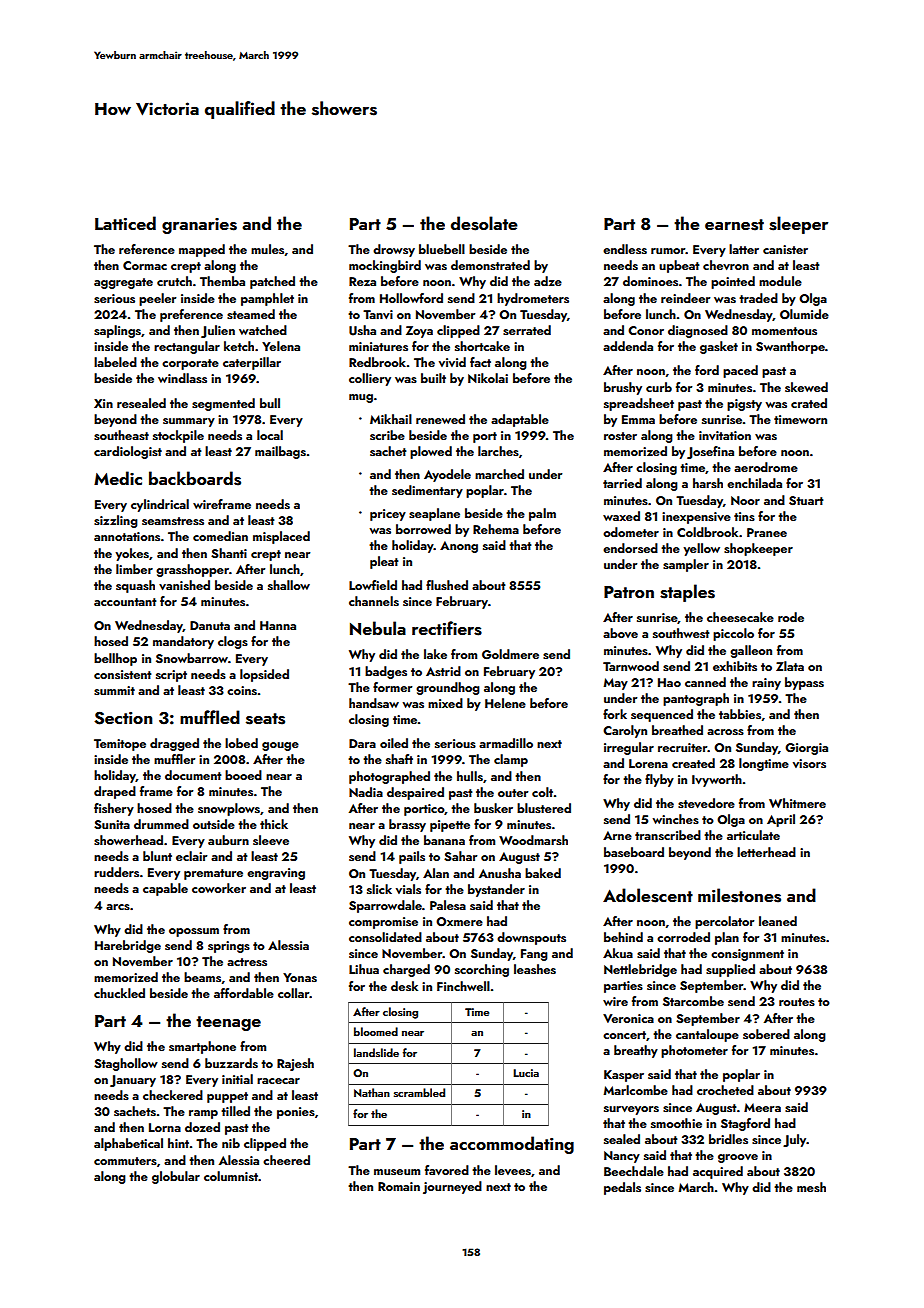 The height and width of the document is (1308, 924). What do you see at coordinates (267, 249) in the document?
I see `mules` at bounding box center [267, 249].
